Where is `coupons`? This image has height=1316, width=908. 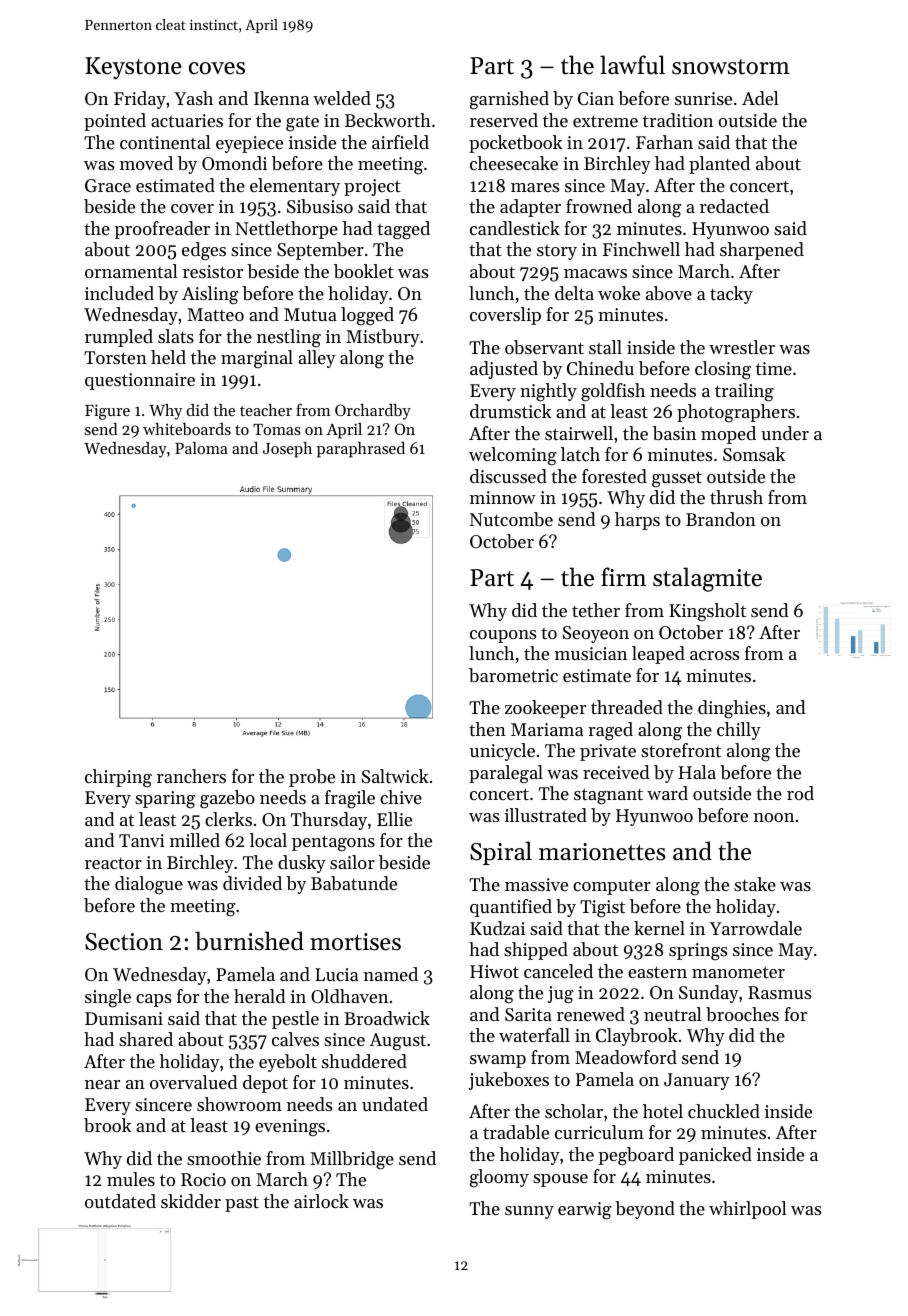
coupons is located at coordinates (503, 636).
